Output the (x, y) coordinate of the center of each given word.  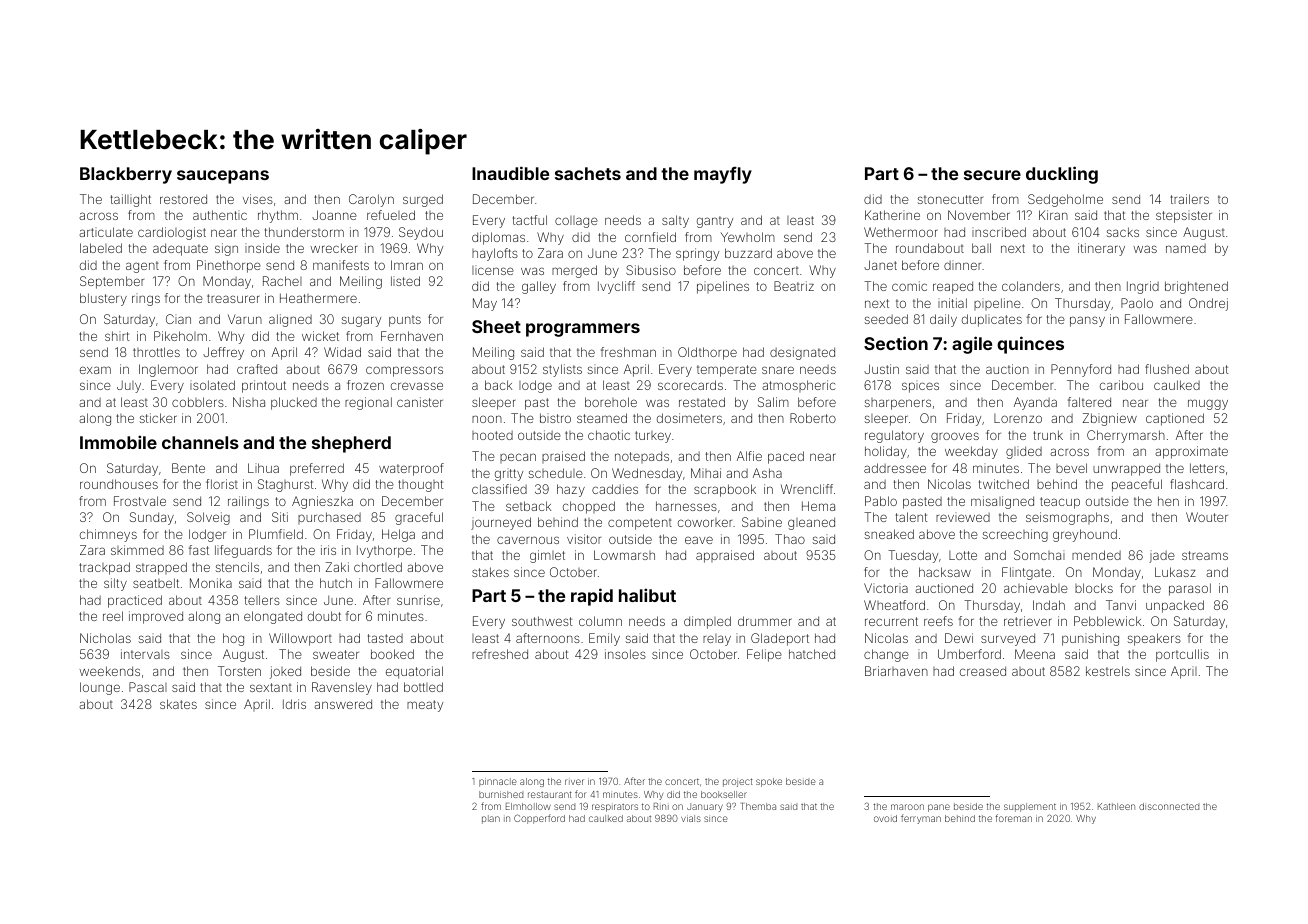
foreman (1013, 818)
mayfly (723, 175)
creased (983, 671)
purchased (329, 518)
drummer (765, 621)
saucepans (223, 177)
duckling (1062, 175)
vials (691, 818)
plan (491, 819)
